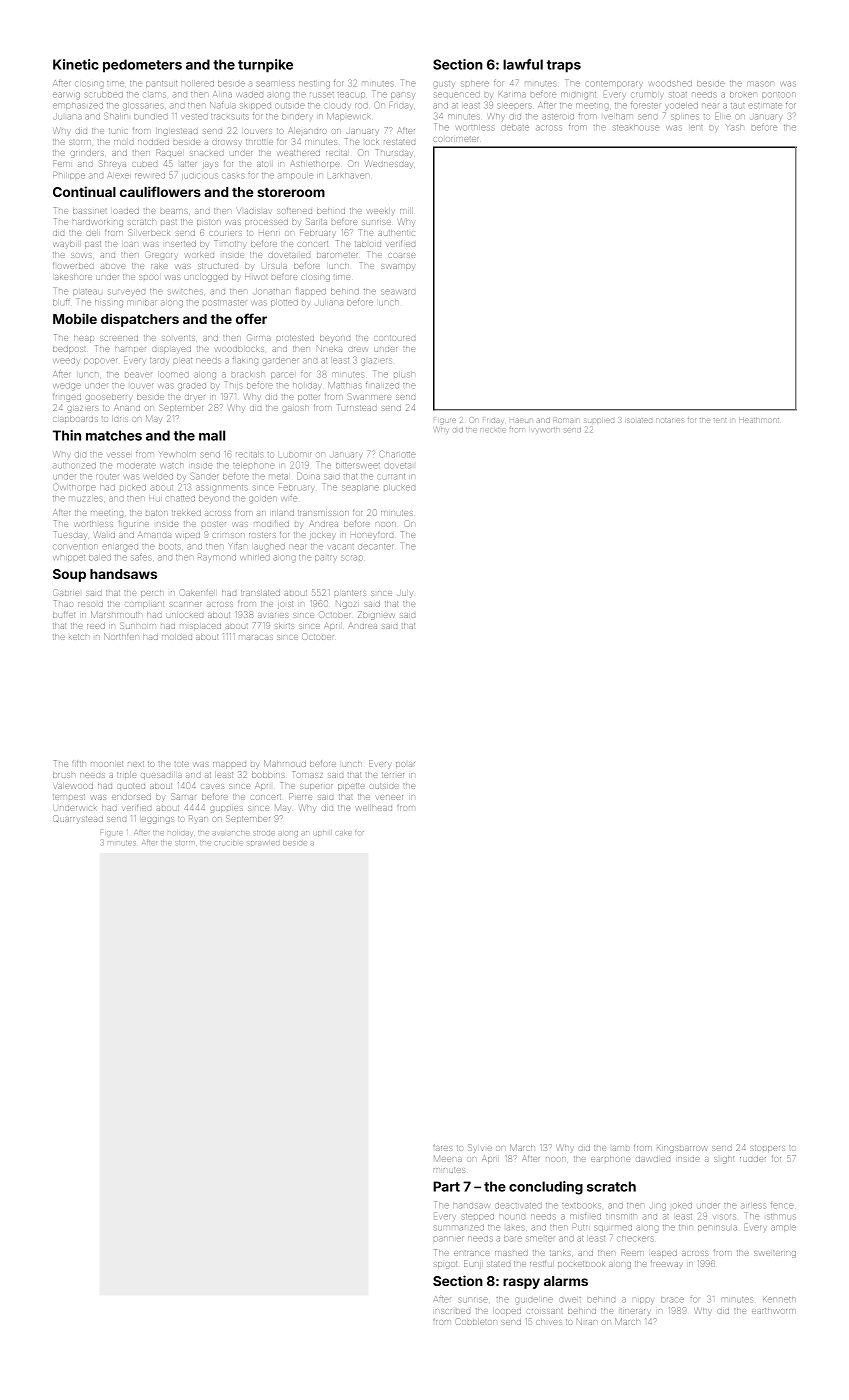 Image resolution: width=849 pixels, height=1400 pixels. I want to click on Girma, so click(259, 337).
